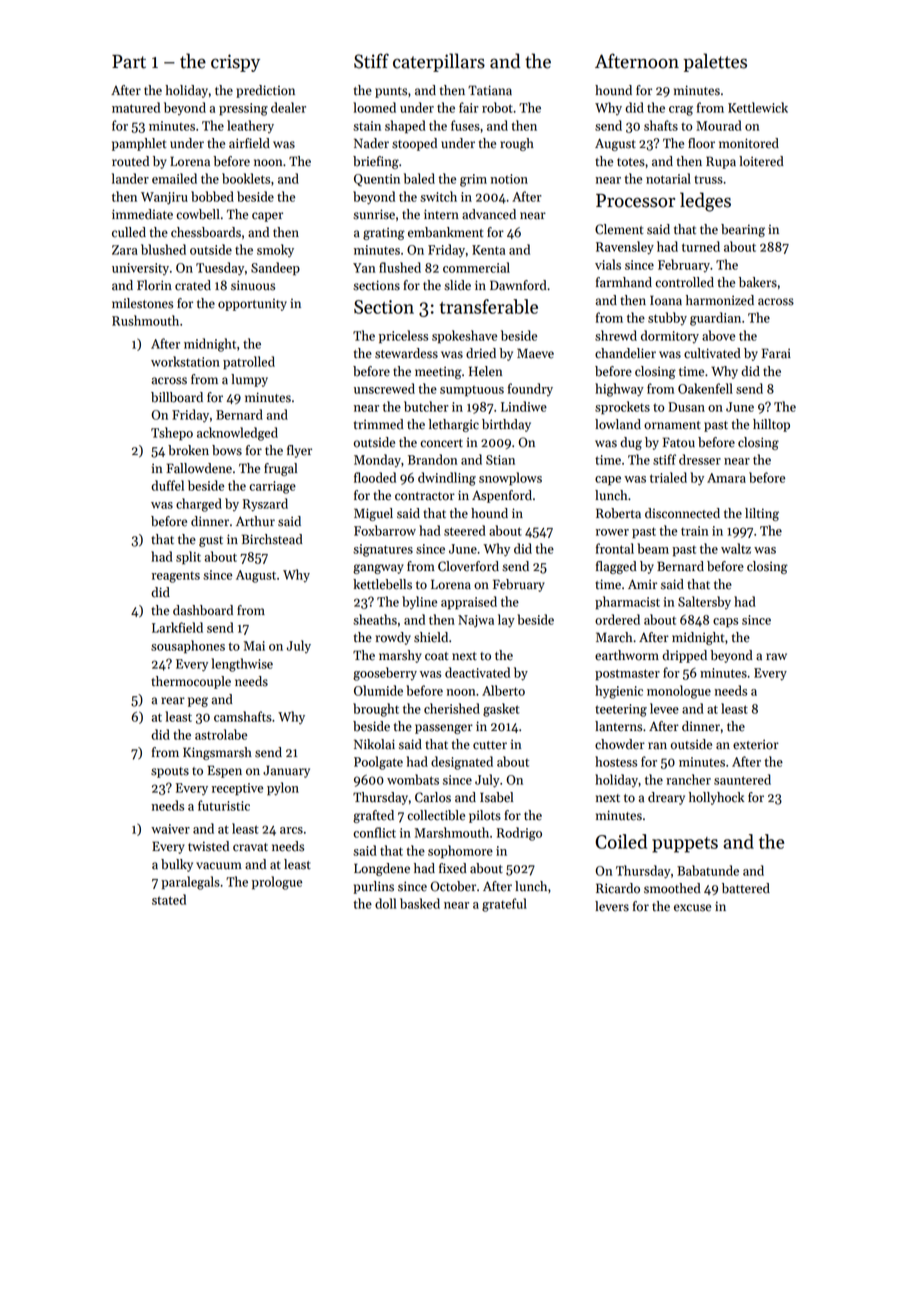 Image resolution: width=908 pixels, height=1316 pixels. Describe the element at coordinates (464, 336) in the image. I see `spokeshave` at that location.
